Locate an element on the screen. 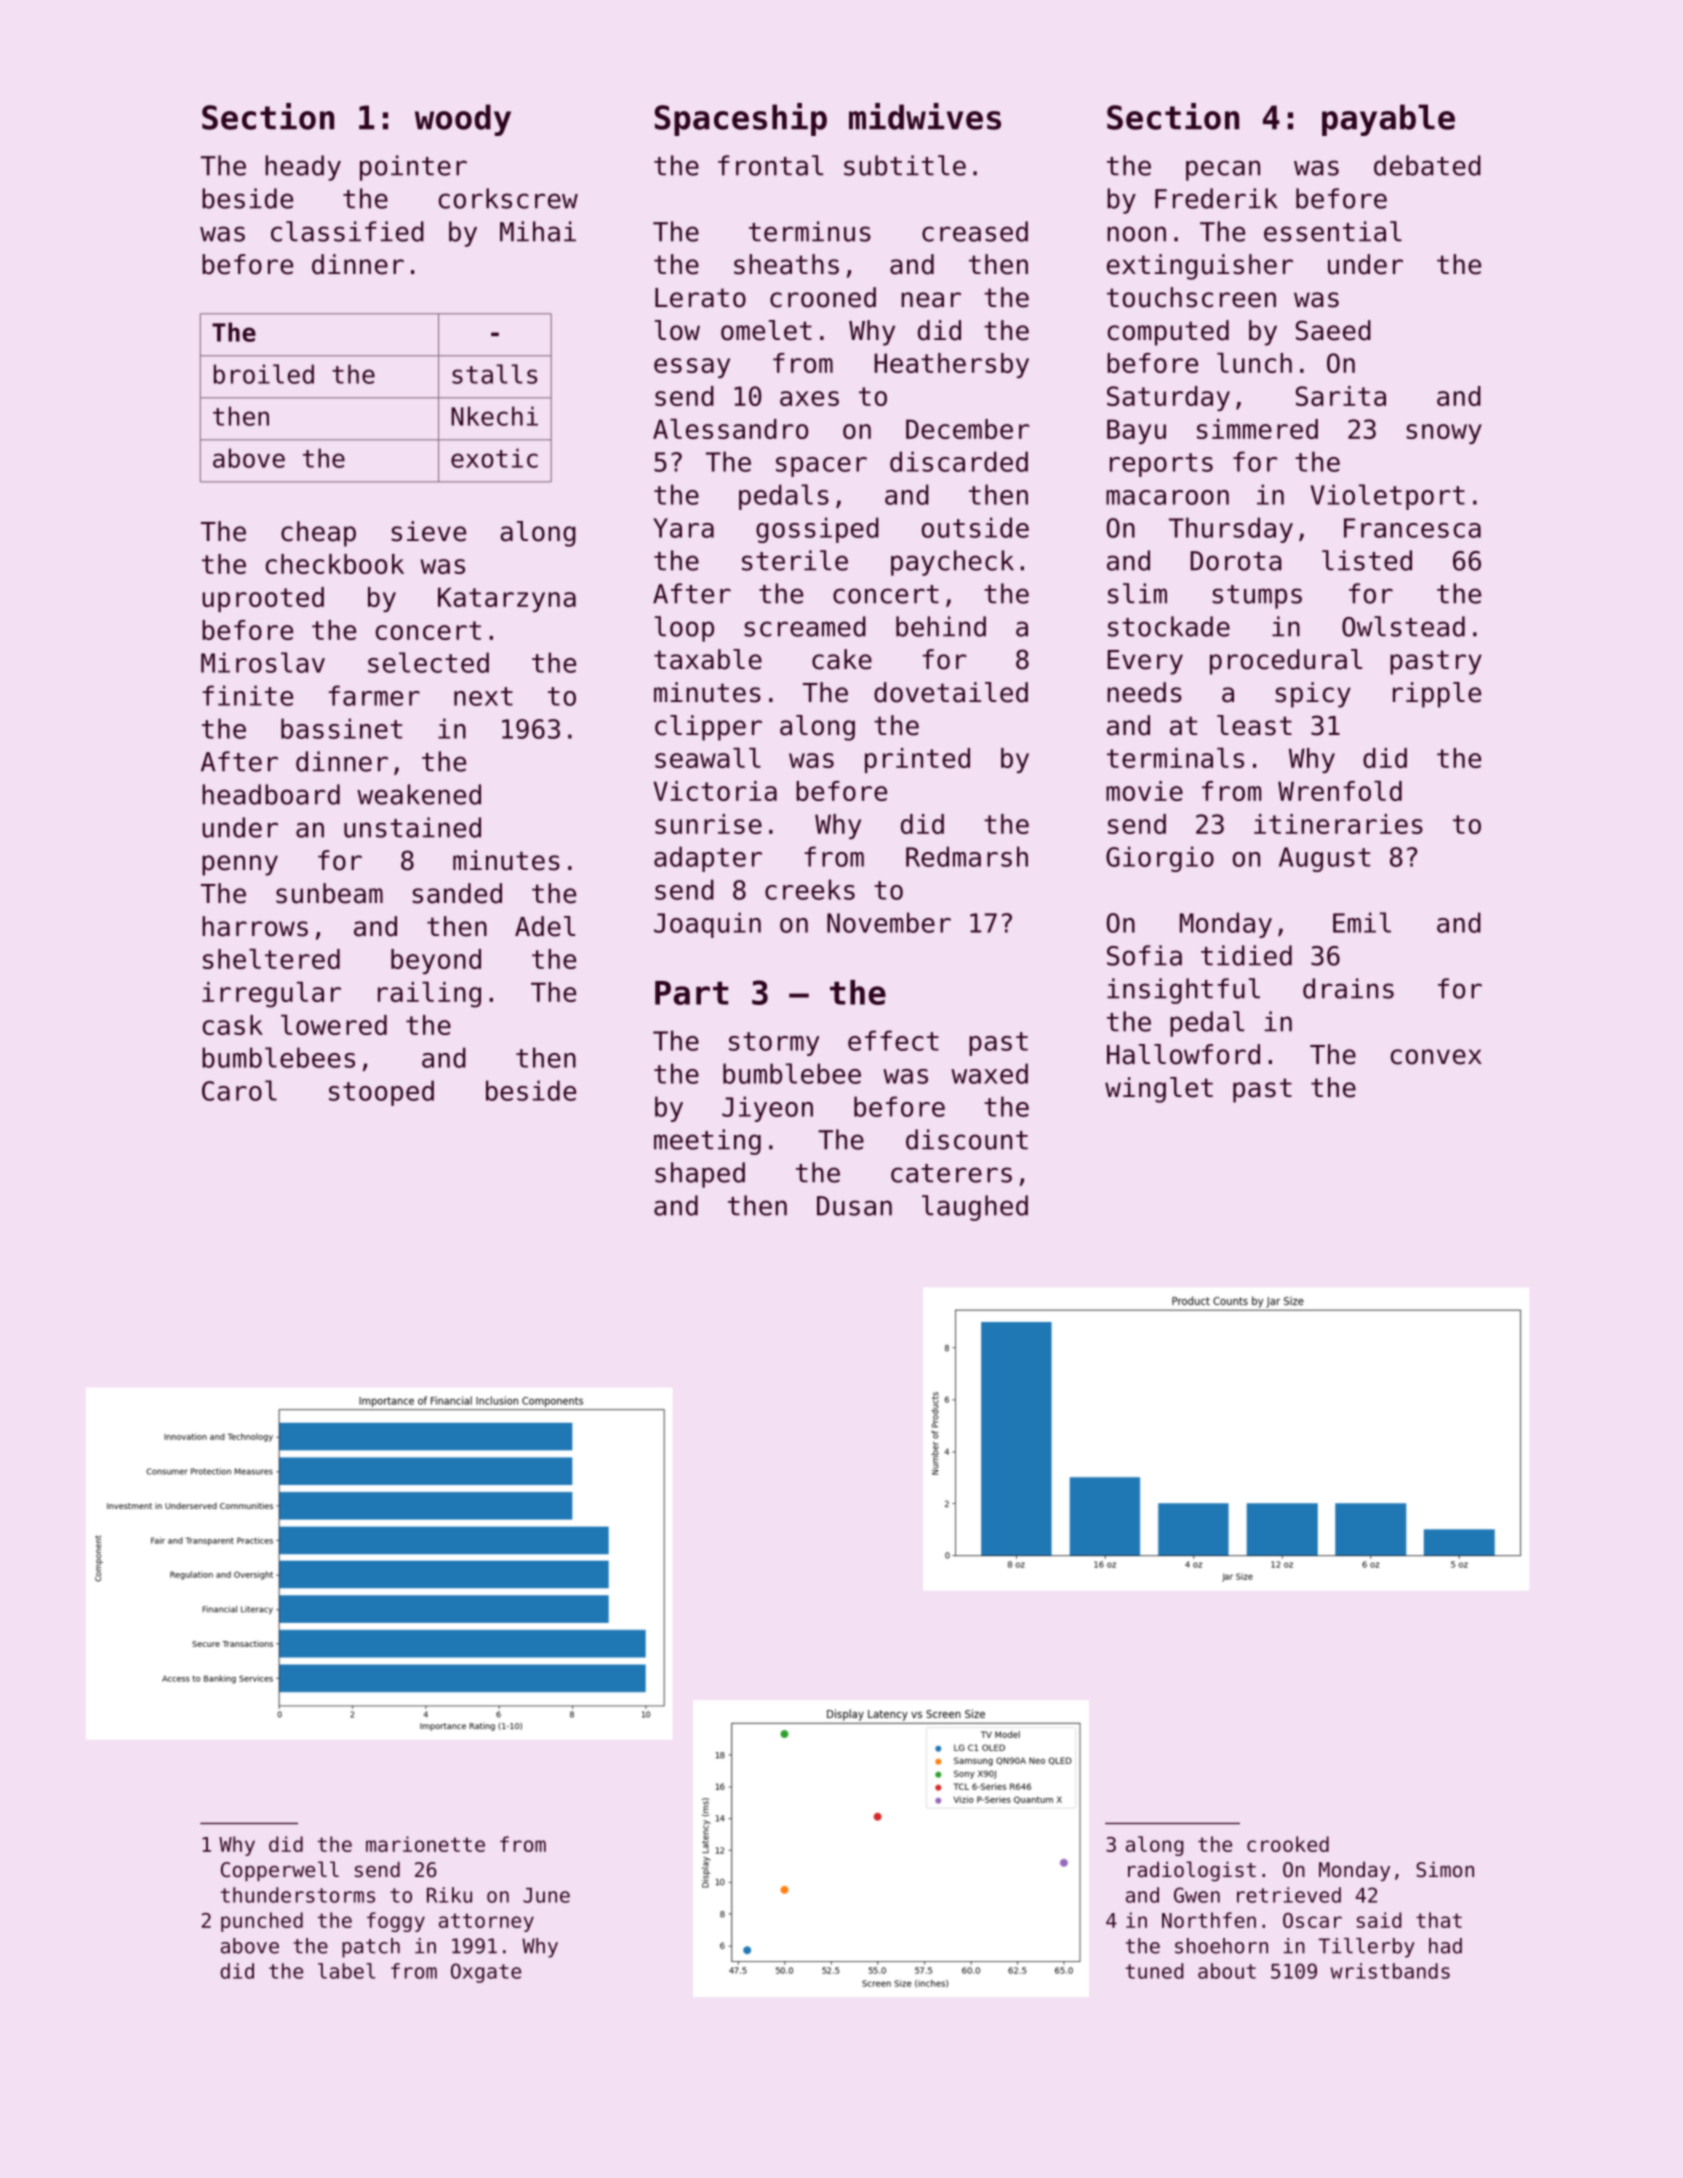  patch is located at coordinates (371, 1948).
